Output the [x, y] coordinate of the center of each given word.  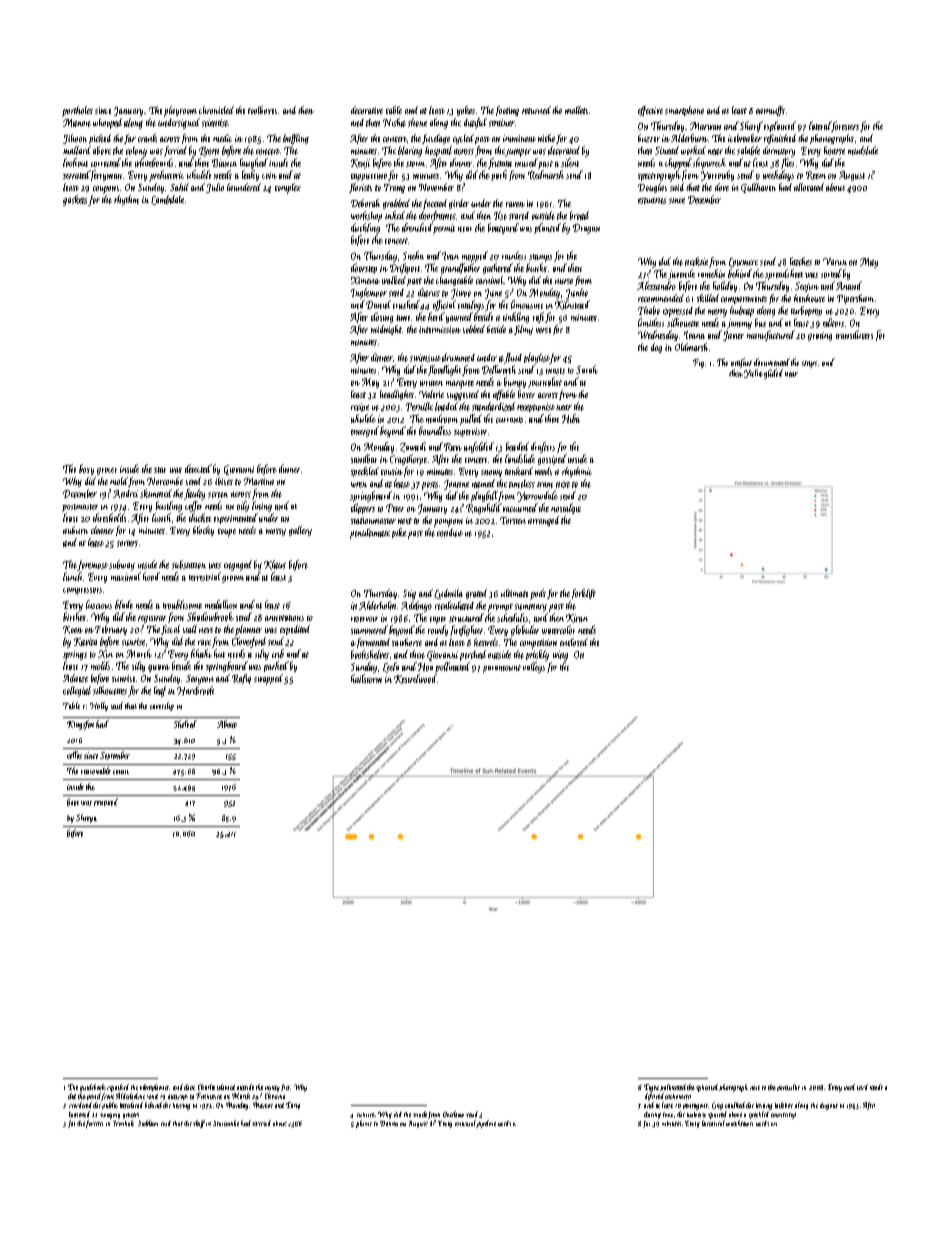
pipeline [486, 1124]
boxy [86, 469]
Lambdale [167, 200]
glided [773, 374]
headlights [397, 395]
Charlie [206, 1087]
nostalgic [566, 508]
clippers [363, 508]
